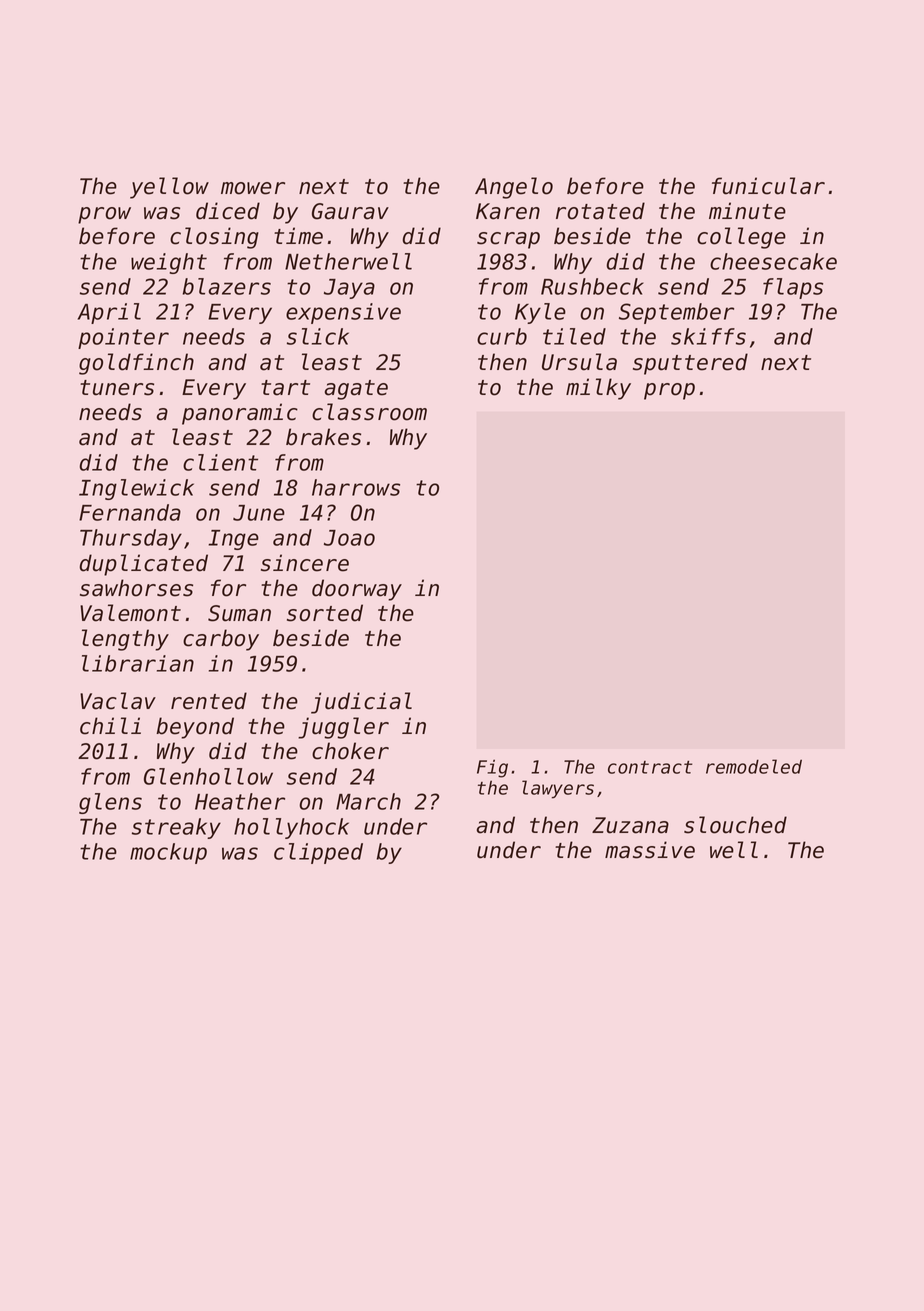 This screenshot has height=1311, width=924. Describe the element at coordinates (690, 364) in the screenshot. I see `sputtered` at that location.
